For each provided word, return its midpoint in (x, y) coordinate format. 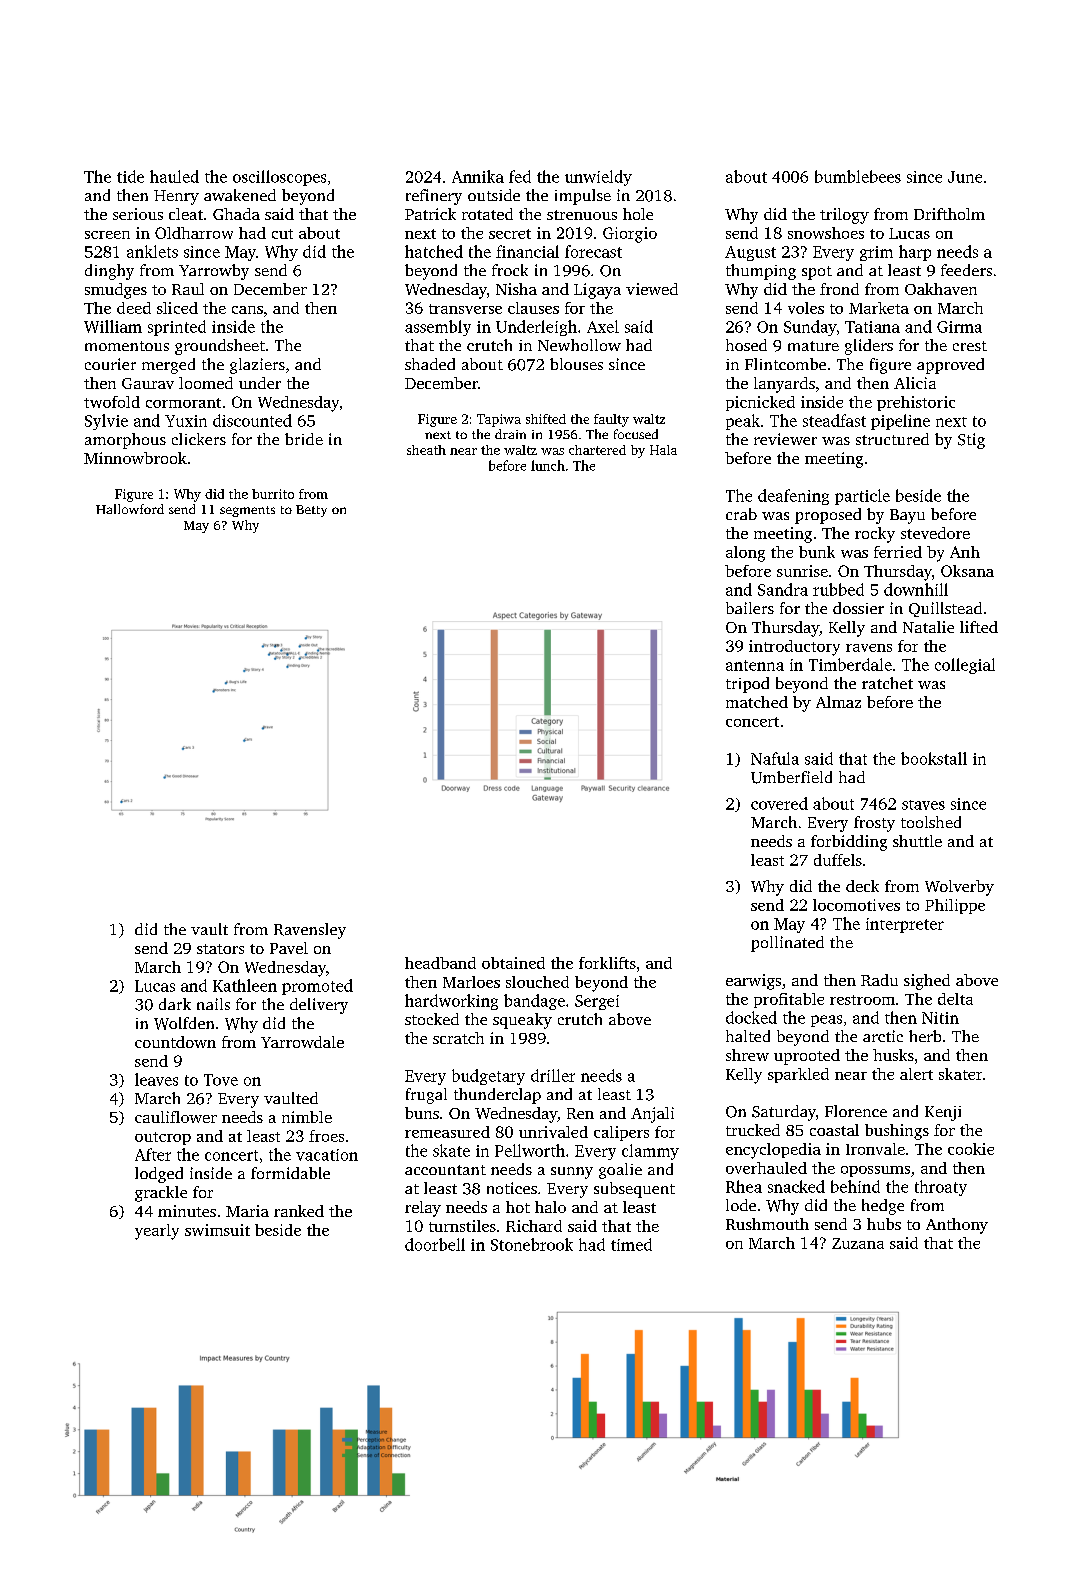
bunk (817, 552)
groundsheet (220, 347)
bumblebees (858, 176)
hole (638, 214)
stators (220, 949)
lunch (548, 465)
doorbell (435, 1244)
